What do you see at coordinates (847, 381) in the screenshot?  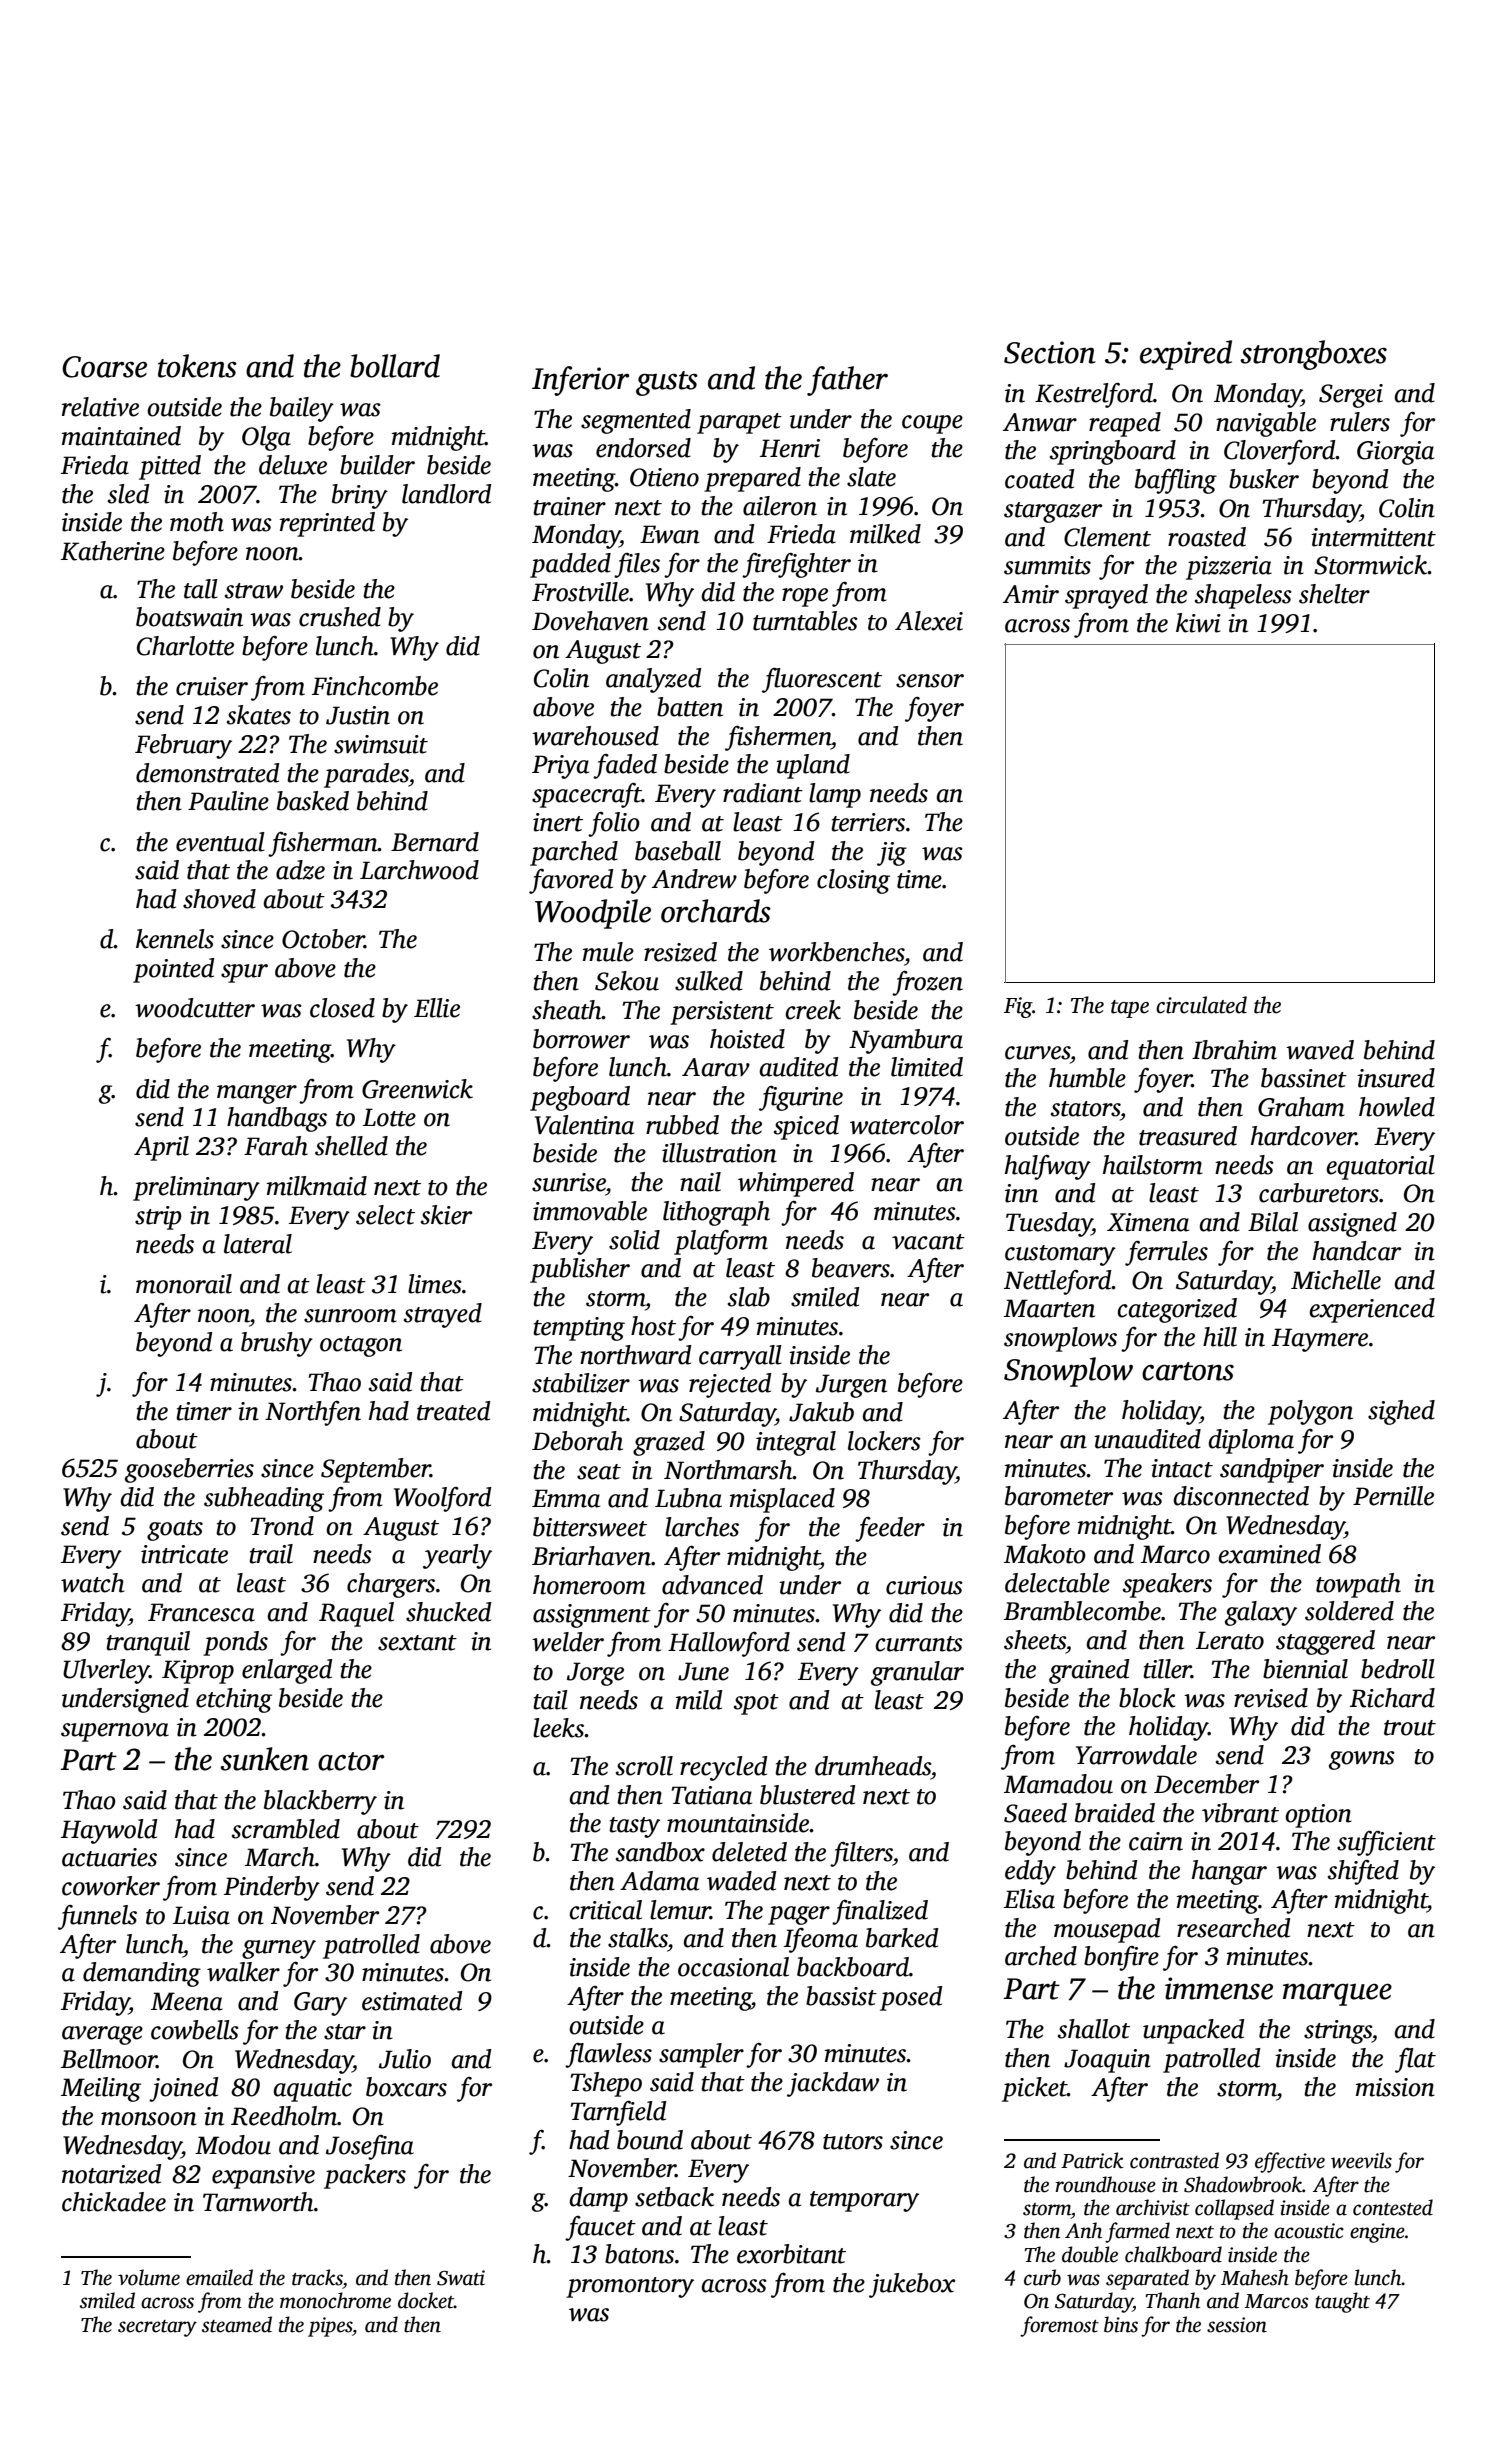 I see `father` at bounding box center [847, 381].
